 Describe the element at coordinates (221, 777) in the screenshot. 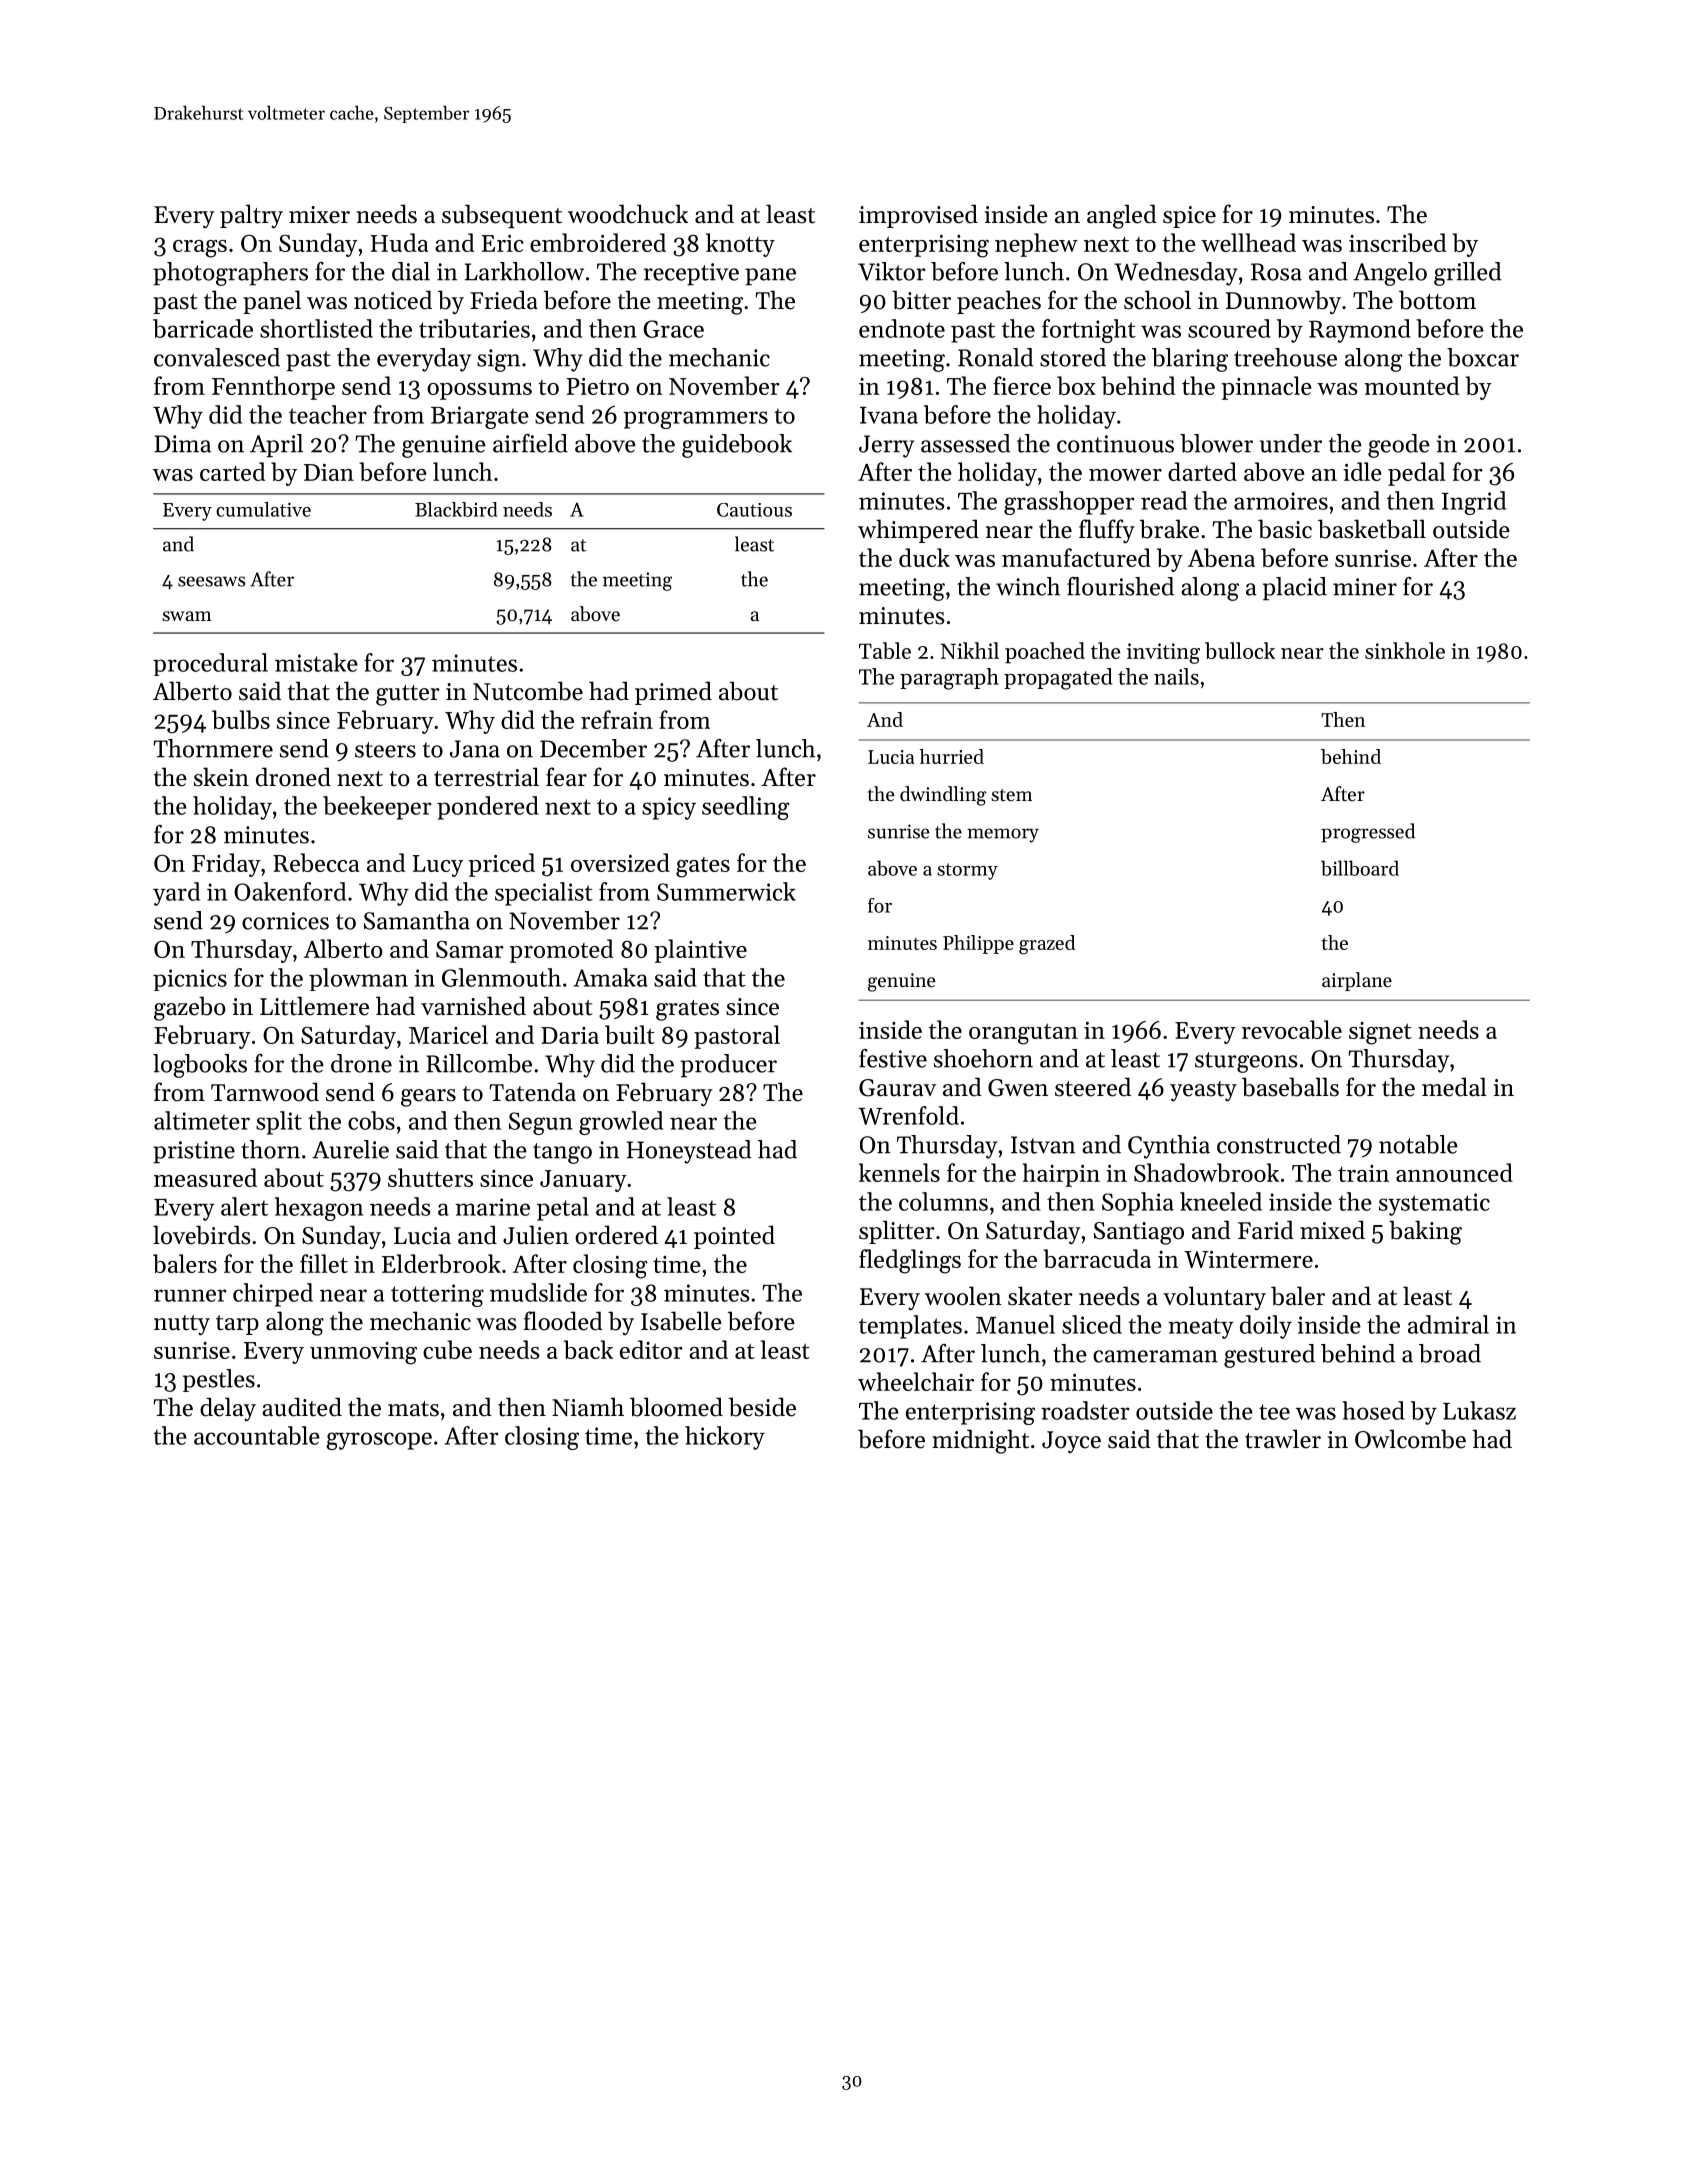

I see `skein` at that location.
